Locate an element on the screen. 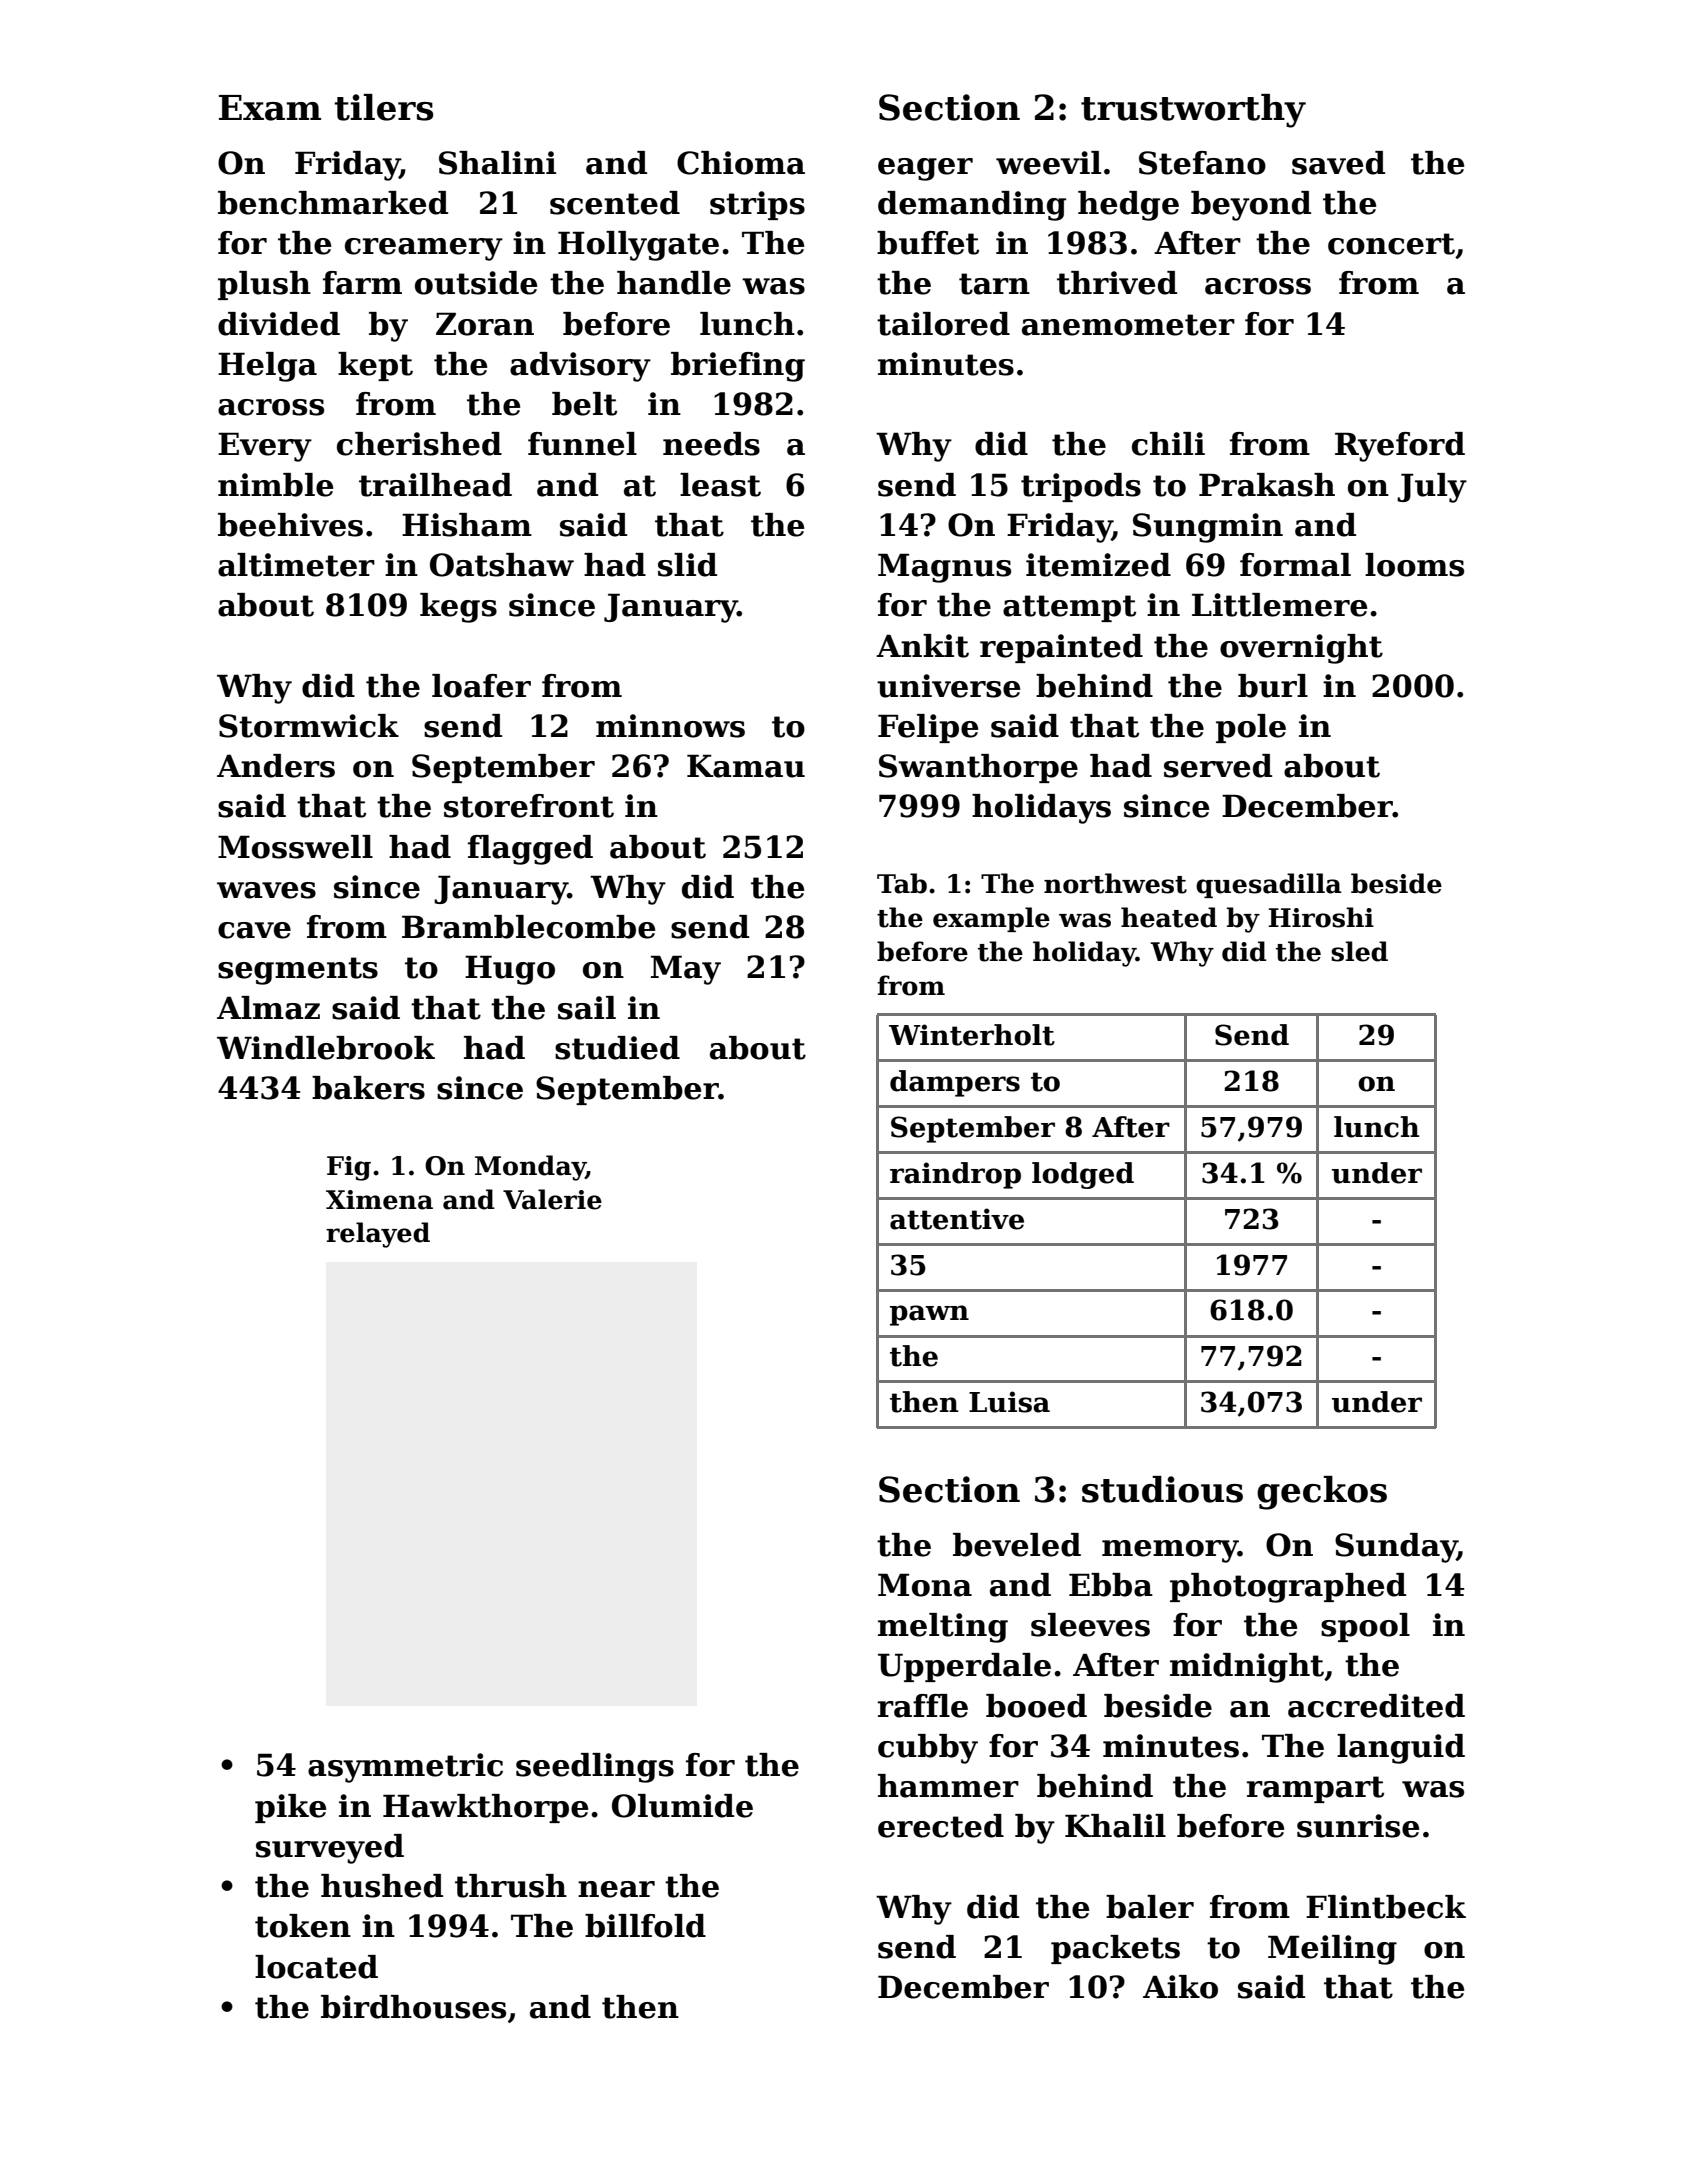  Fig is located at coordinates (349, 1168).
